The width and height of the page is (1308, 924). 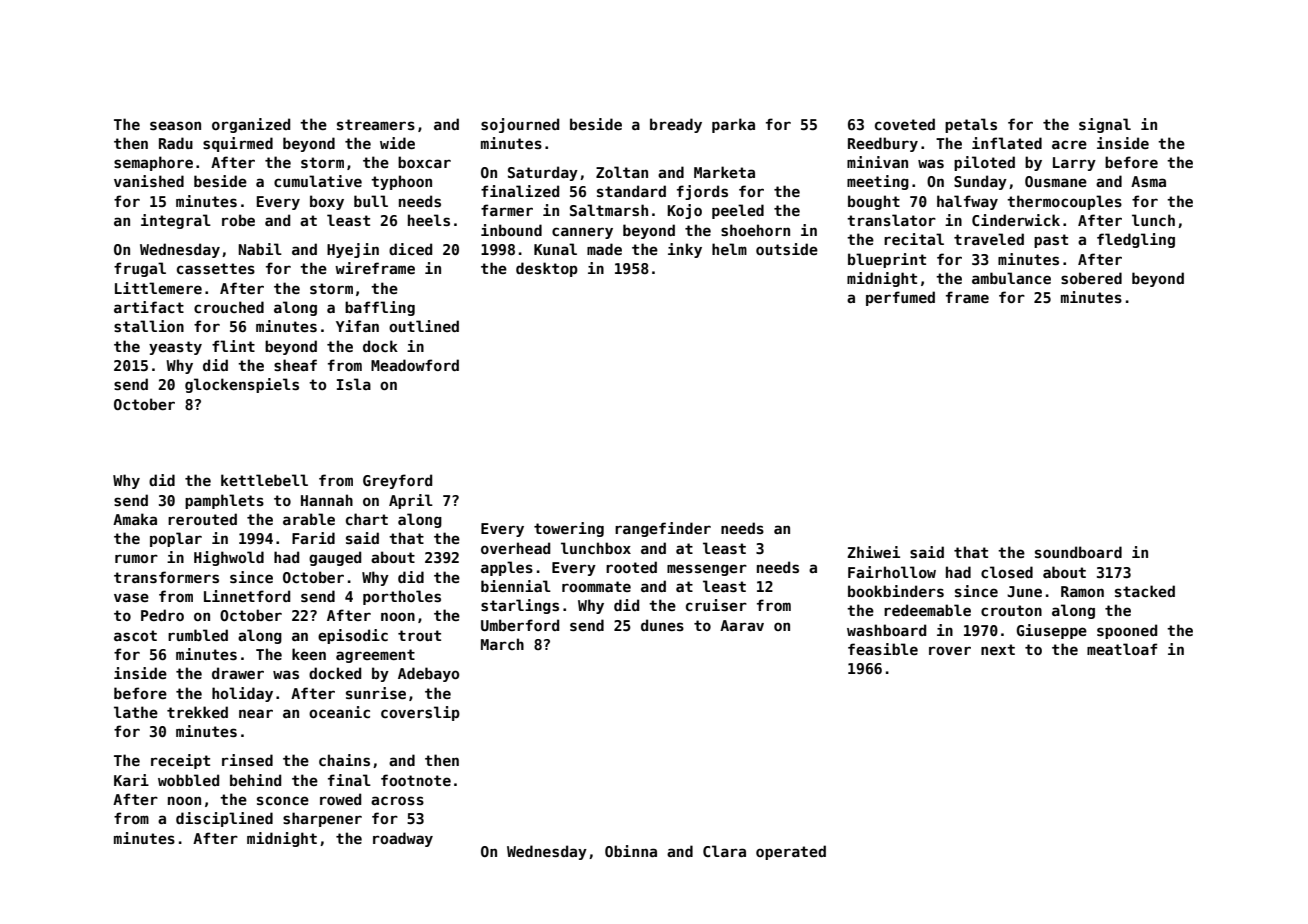 I want to click on Saturday, so click(x=543, y=173).
